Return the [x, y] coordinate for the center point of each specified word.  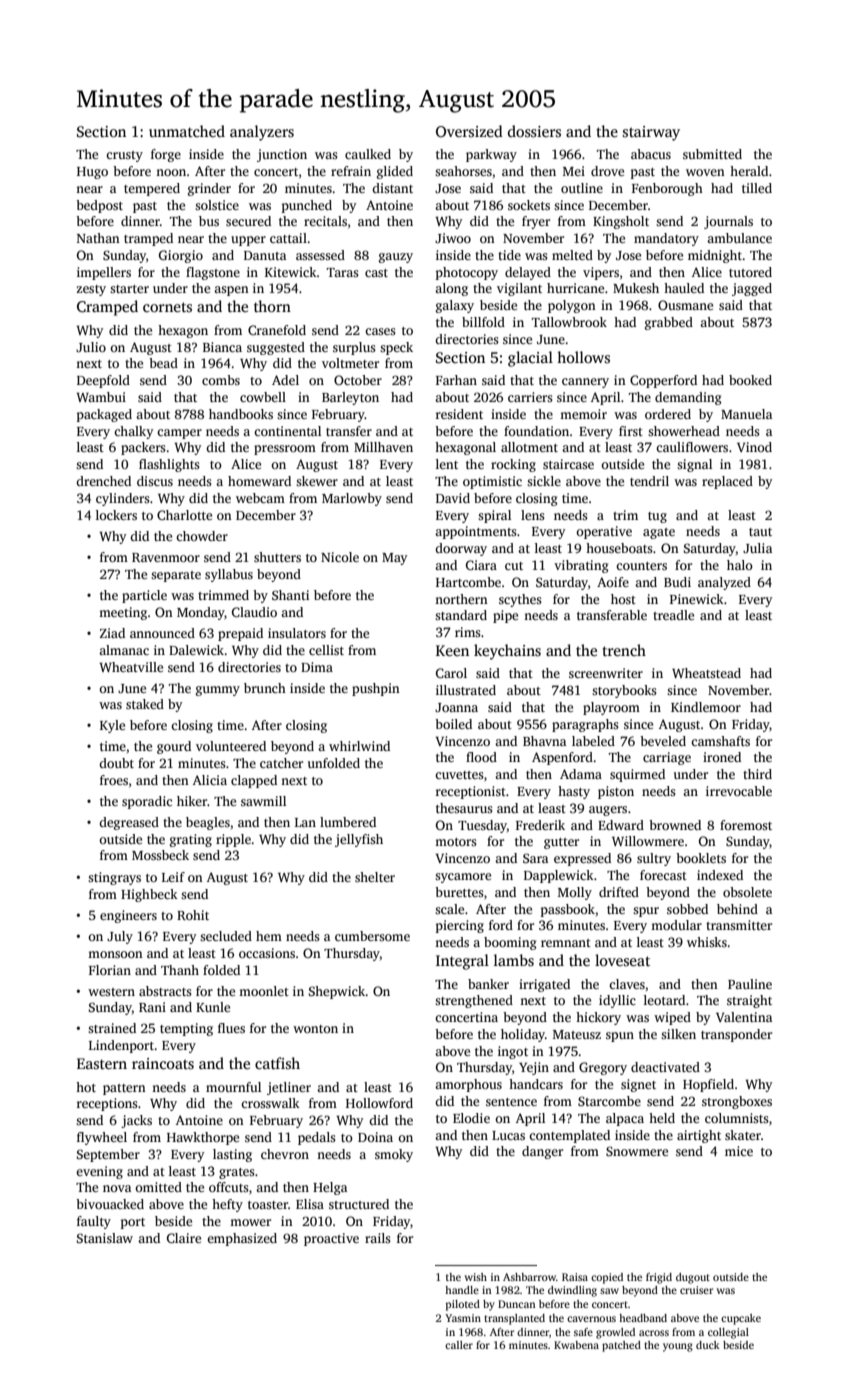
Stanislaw [105, 1238]
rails [378, 1238]
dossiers [534, 131]
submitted [712, 154]
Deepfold [103, 381]
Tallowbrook [569, 322]
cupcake [741, 1319]
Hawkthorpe [203, 1138]
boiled [453, 724]
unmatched [187, 131]
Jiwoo [453, 238]
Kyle [112, 726]
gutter [561, 843]
